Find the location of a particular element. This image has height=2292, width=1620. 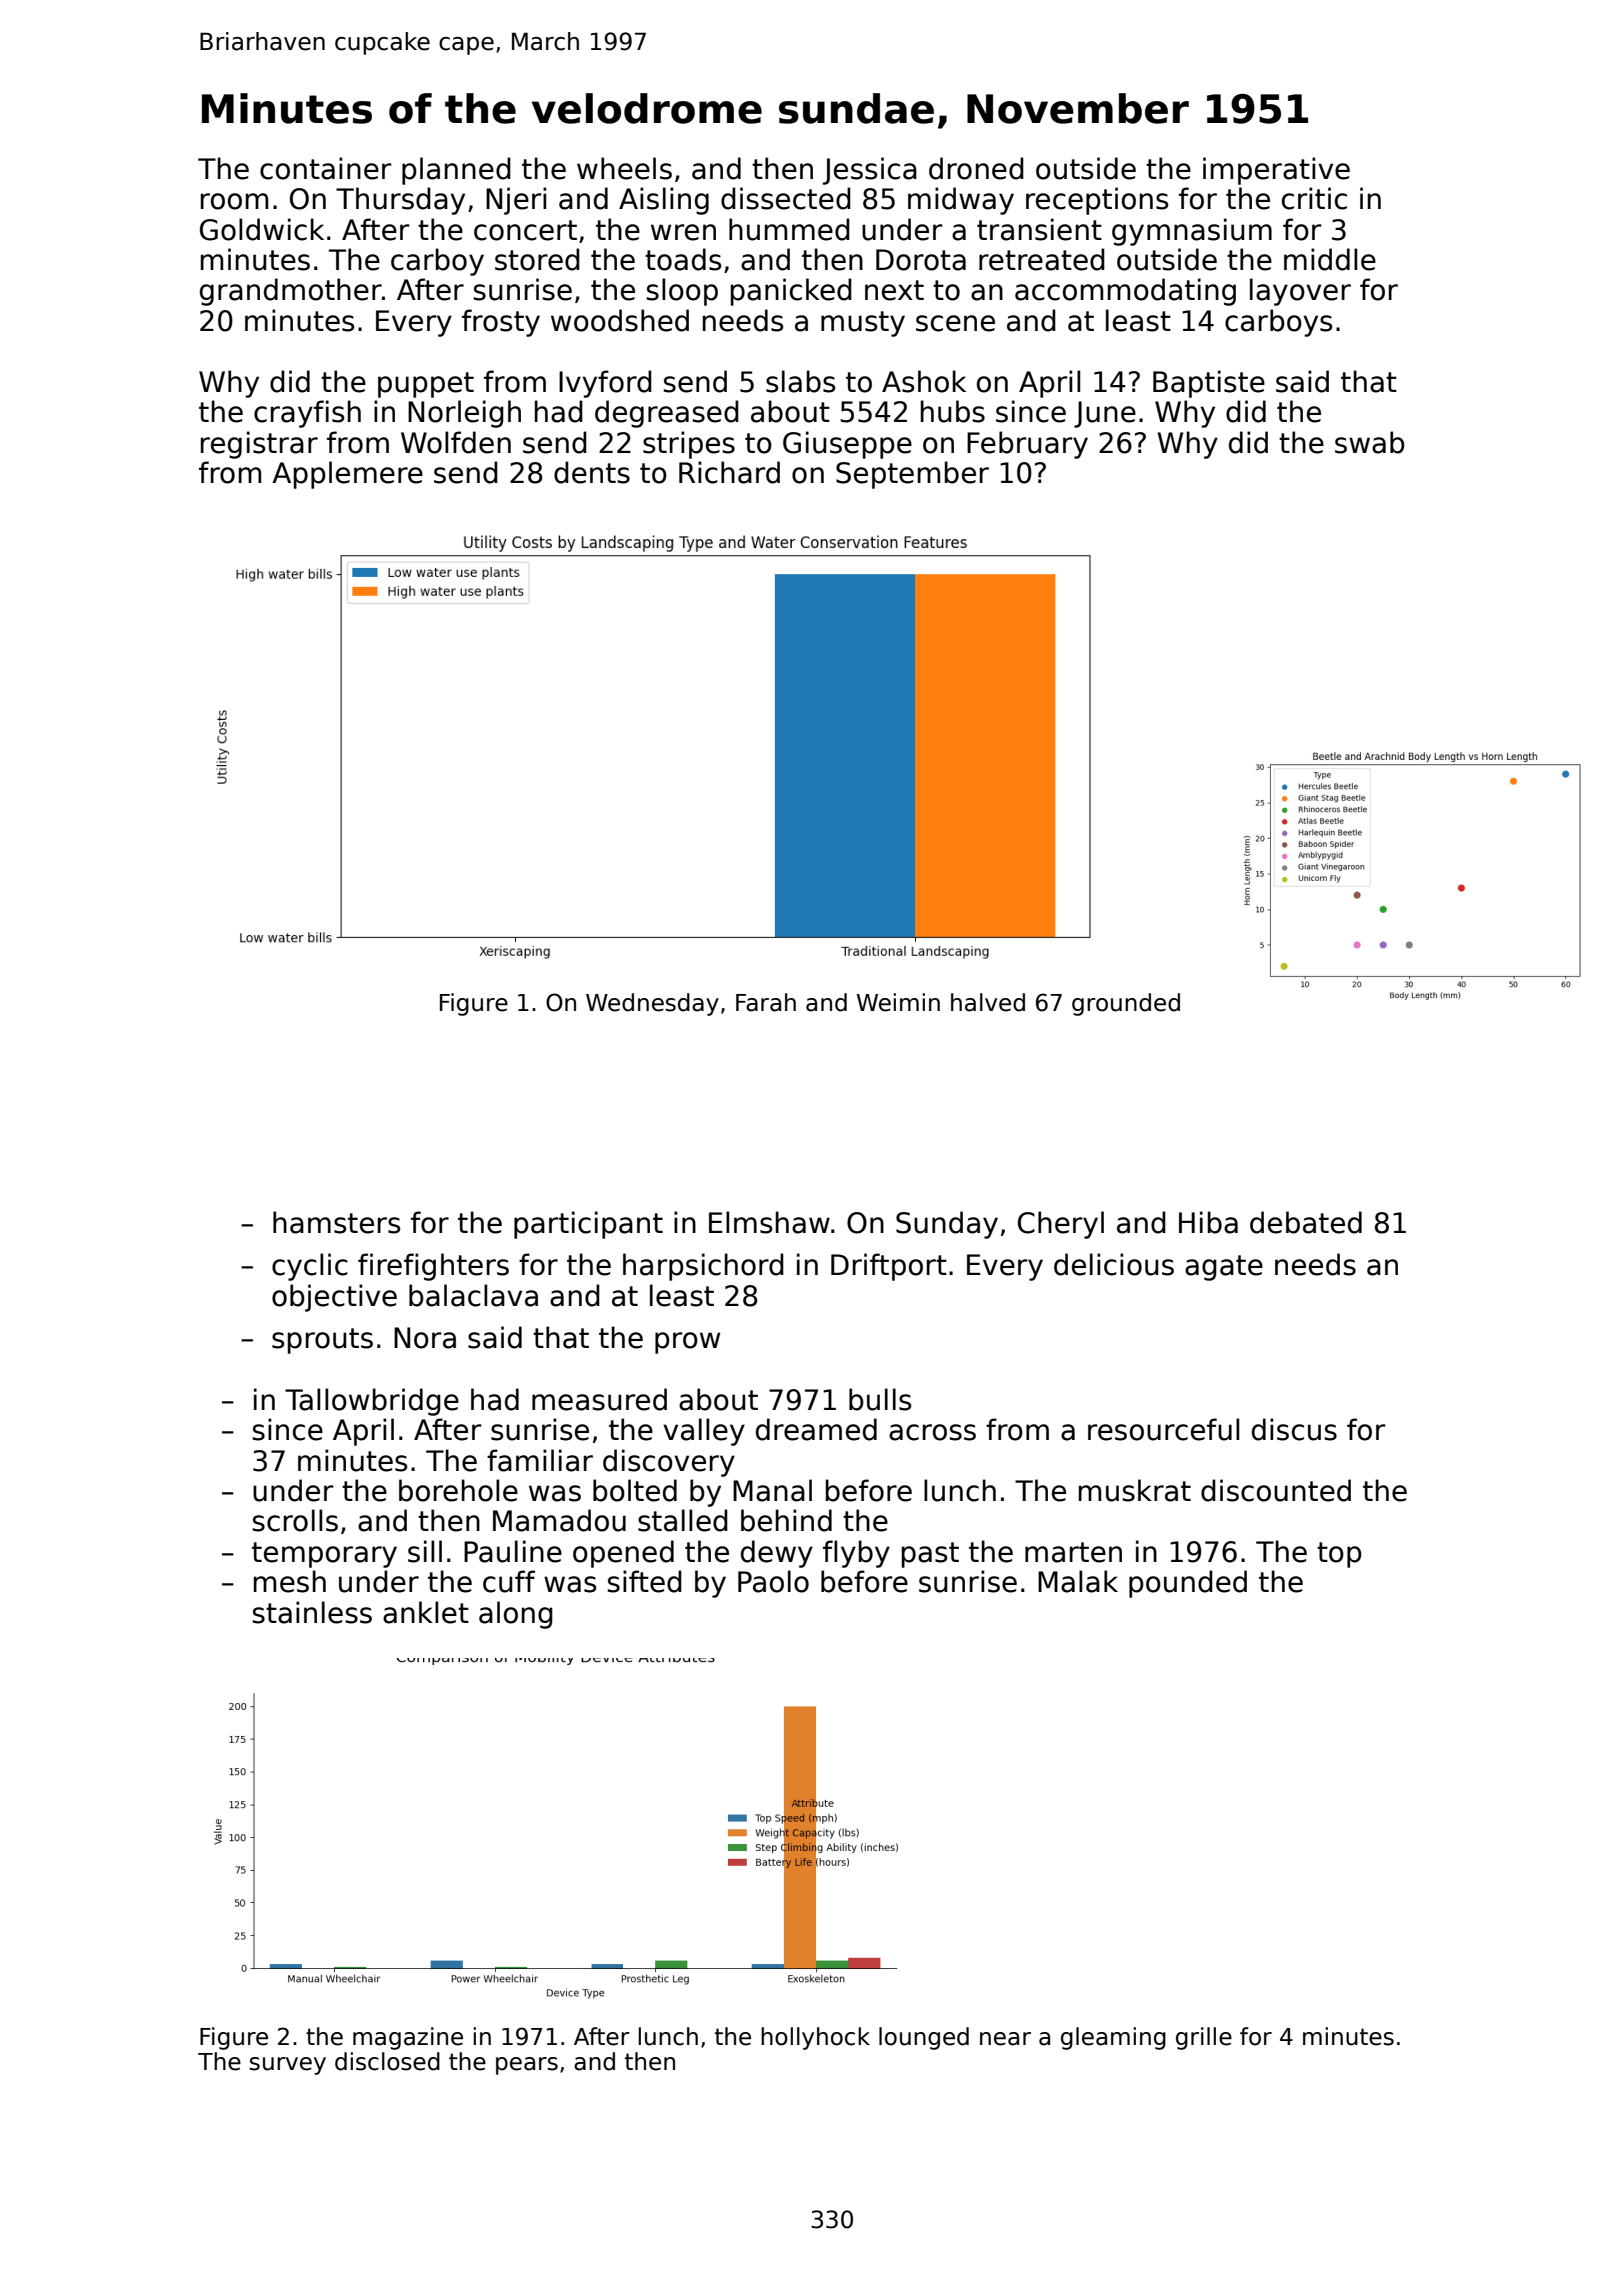

debated is located at coordinates (1306, 1222).
